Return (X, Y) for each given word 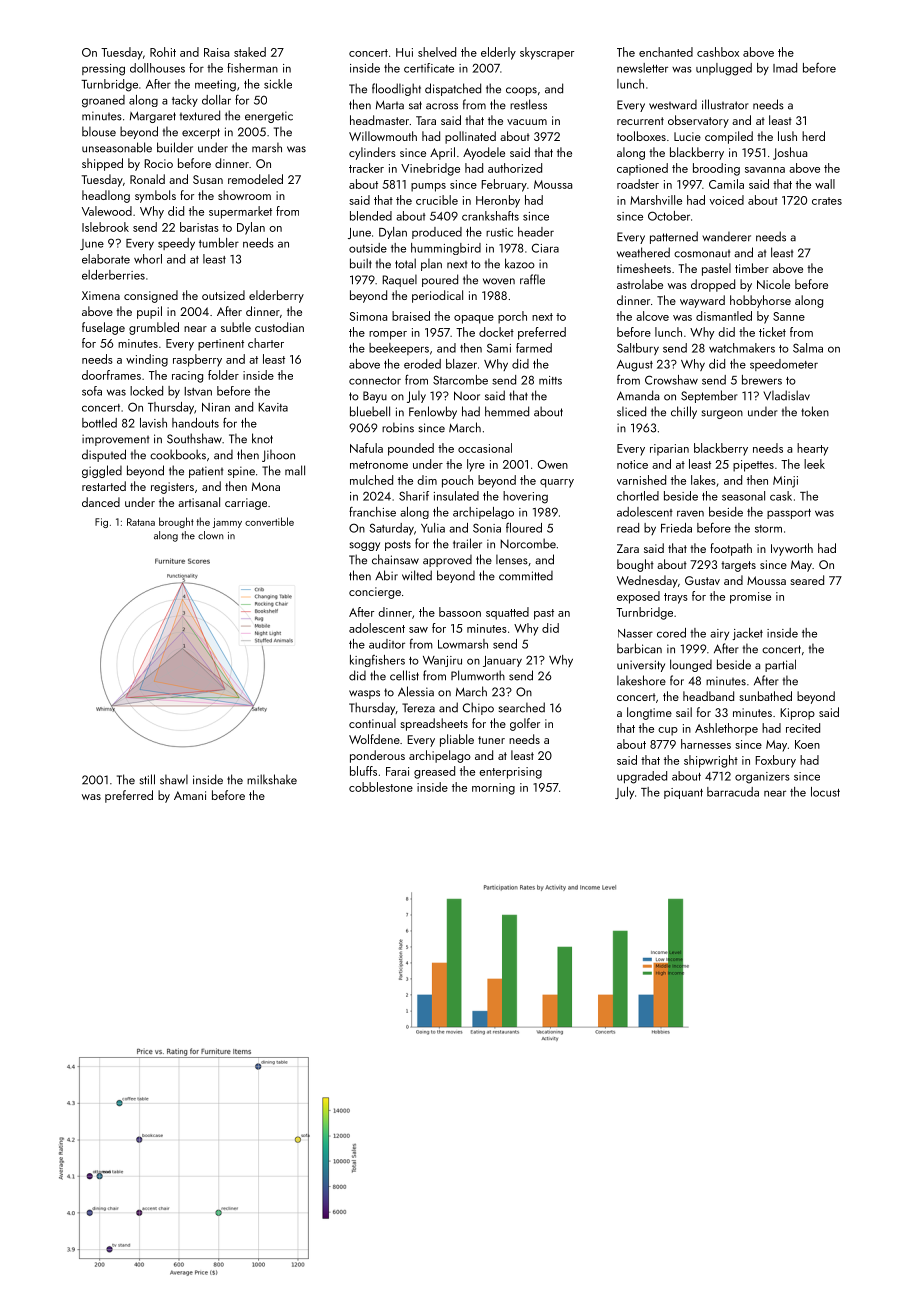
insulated (456, 496)
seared (807, 580)
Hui (404, 52)
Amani (190, 795)
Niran (216, 407)
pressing (103, 70)
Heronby (498, 201)
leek (814, 464)
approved (447, 561)
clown (211, 535)
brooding (716, 169)
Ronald (147, 179)
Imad (785, 68)
